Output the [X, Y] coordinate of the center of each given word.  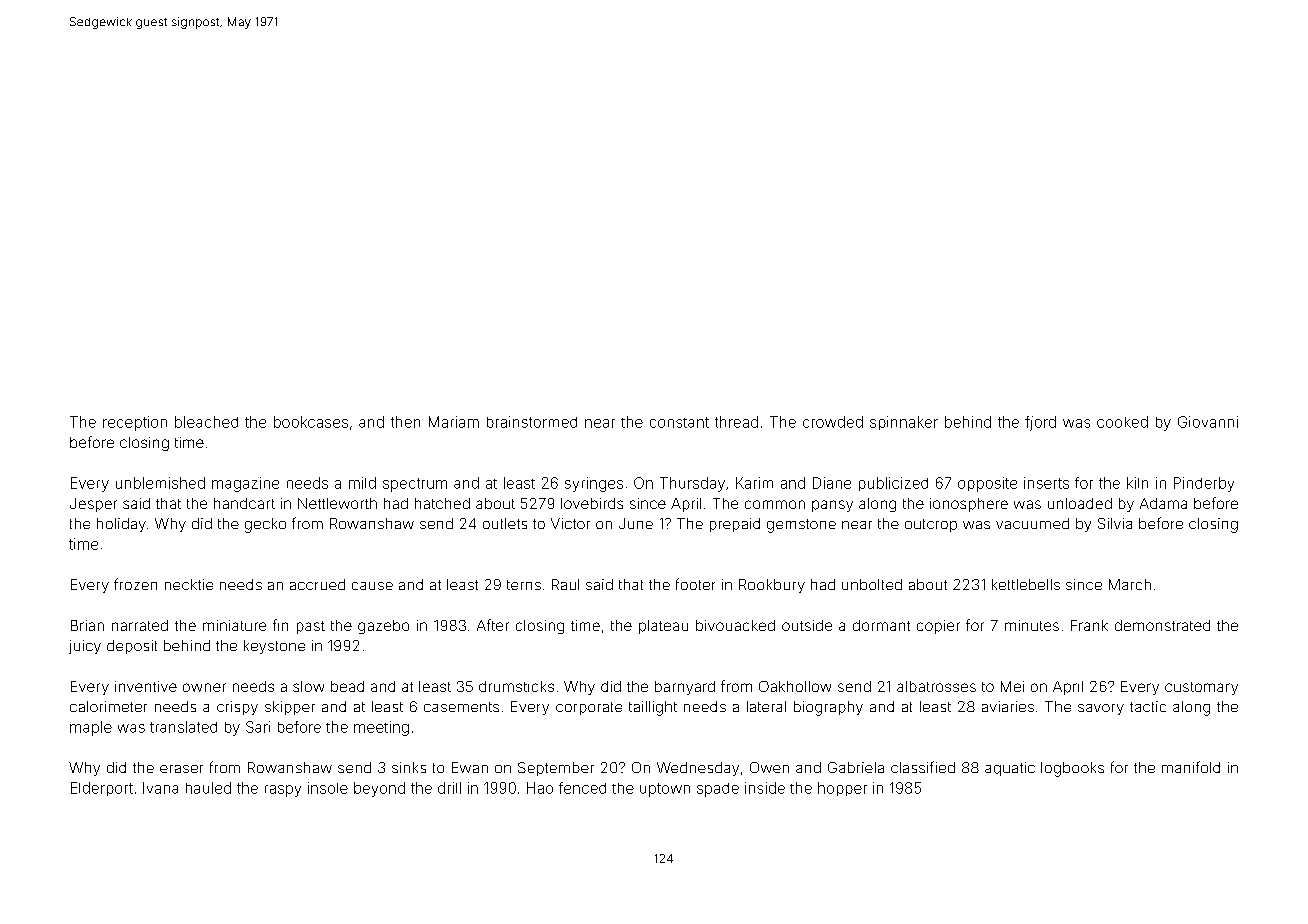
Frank [1089, 625]
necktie [189, 584]
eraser [181, 769]
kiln [1137, 483]
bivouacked [735, 625]
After [493, 625]
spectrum [415, 485]
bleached [206, 422]
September [556, 769]
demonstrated [1162, 625]
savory [1101, 709]
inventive [146, 686]
